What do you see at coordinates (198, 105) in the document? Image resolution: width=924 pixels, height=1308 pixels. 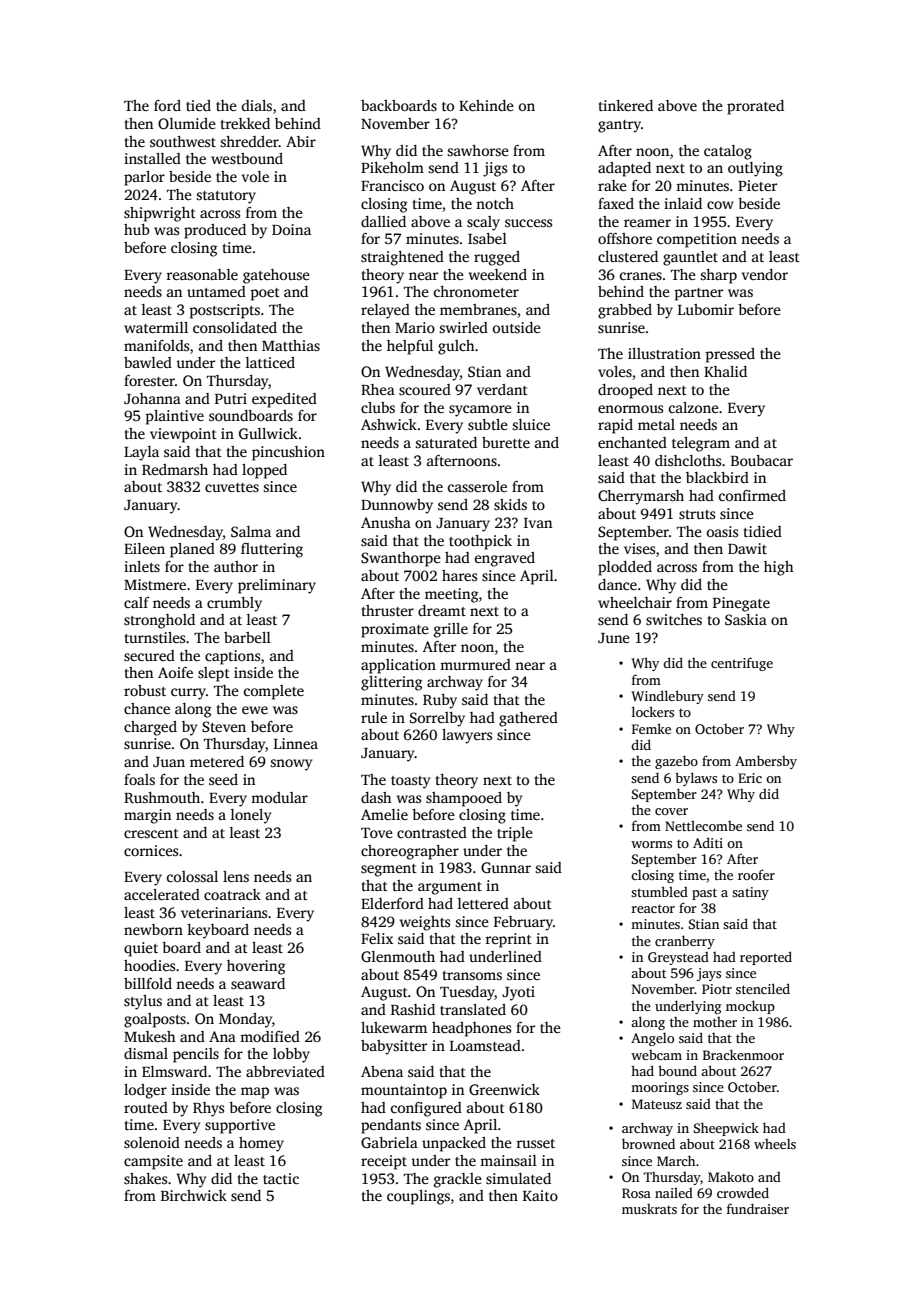 I see `tied` at bounding box center [198, 105].
